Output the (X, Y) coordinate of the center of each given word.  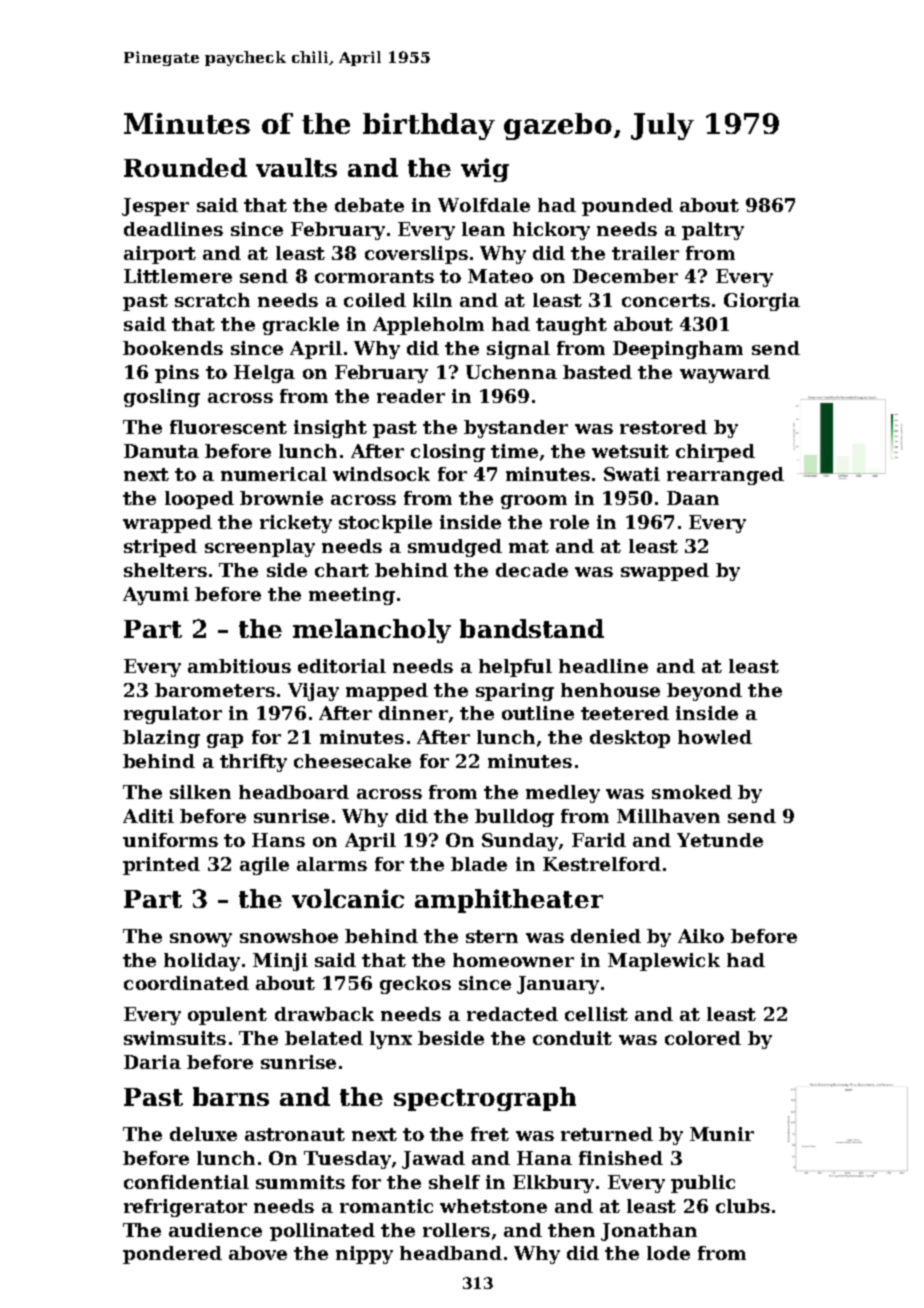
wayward (725, 374)
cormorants (374, 276)
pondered (172, 1255)
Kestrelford (602, 864)
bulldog (514, 818)
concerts (666, 300)
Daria (152, 1062)
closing (448, 453)
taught (571, 326)
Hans (278, 840)
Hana (544, 1158)
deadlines (173, 229)
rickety (296, 524)
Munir (722, 1134)
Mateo (500, 276)
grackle (301, 326)
